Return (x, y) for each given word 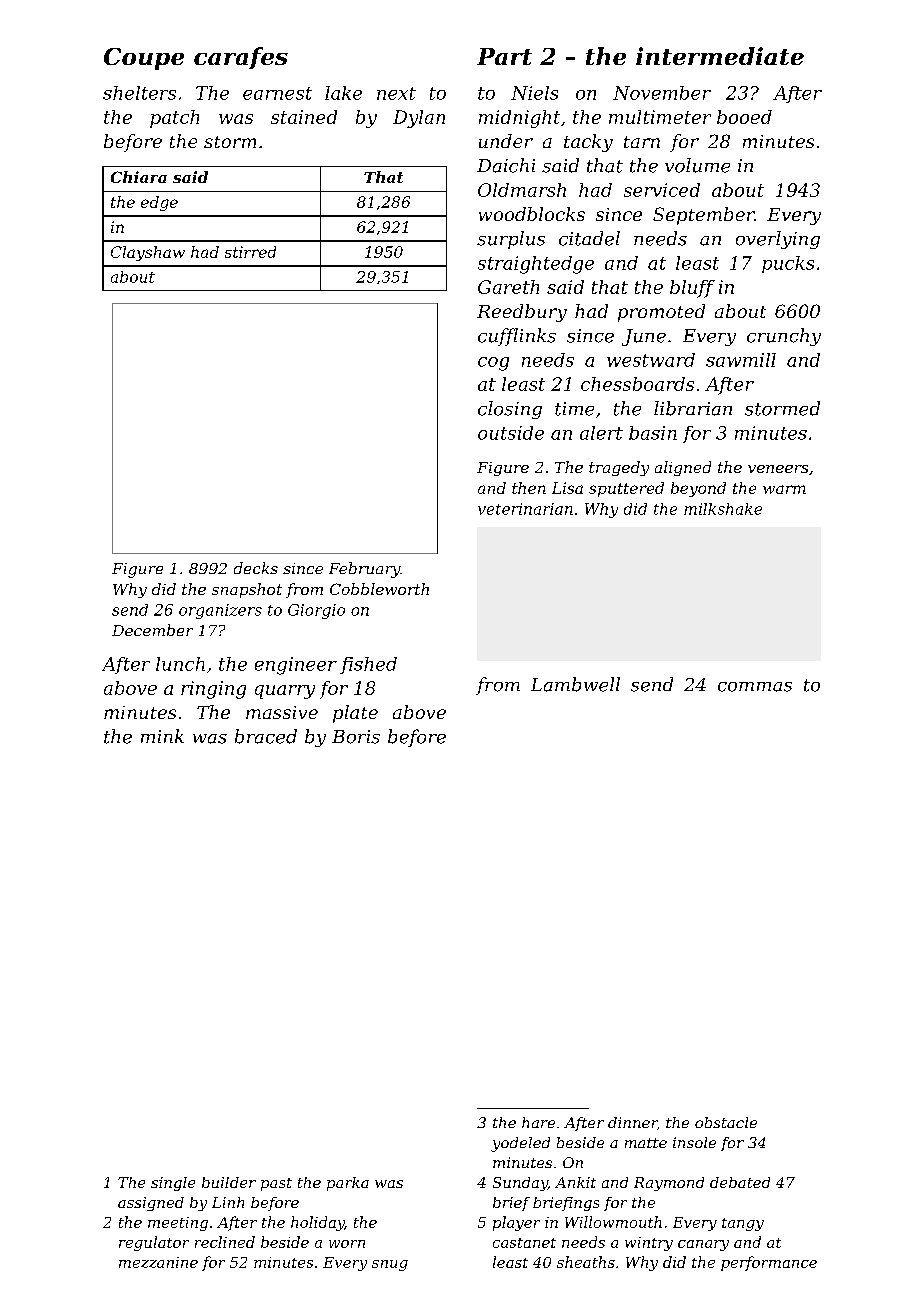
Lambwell (575, 684)
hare (538, 1122)
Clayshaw (148, 253)
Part (504, 56)
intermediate (720, 56)
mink (162, 736)
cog (493, 364)
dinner (632, 1122)
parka (348, 1184)
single (173, 1184)
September (704, 216)
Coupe (144, 59)
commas (755, 687)
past (276, 1184)
